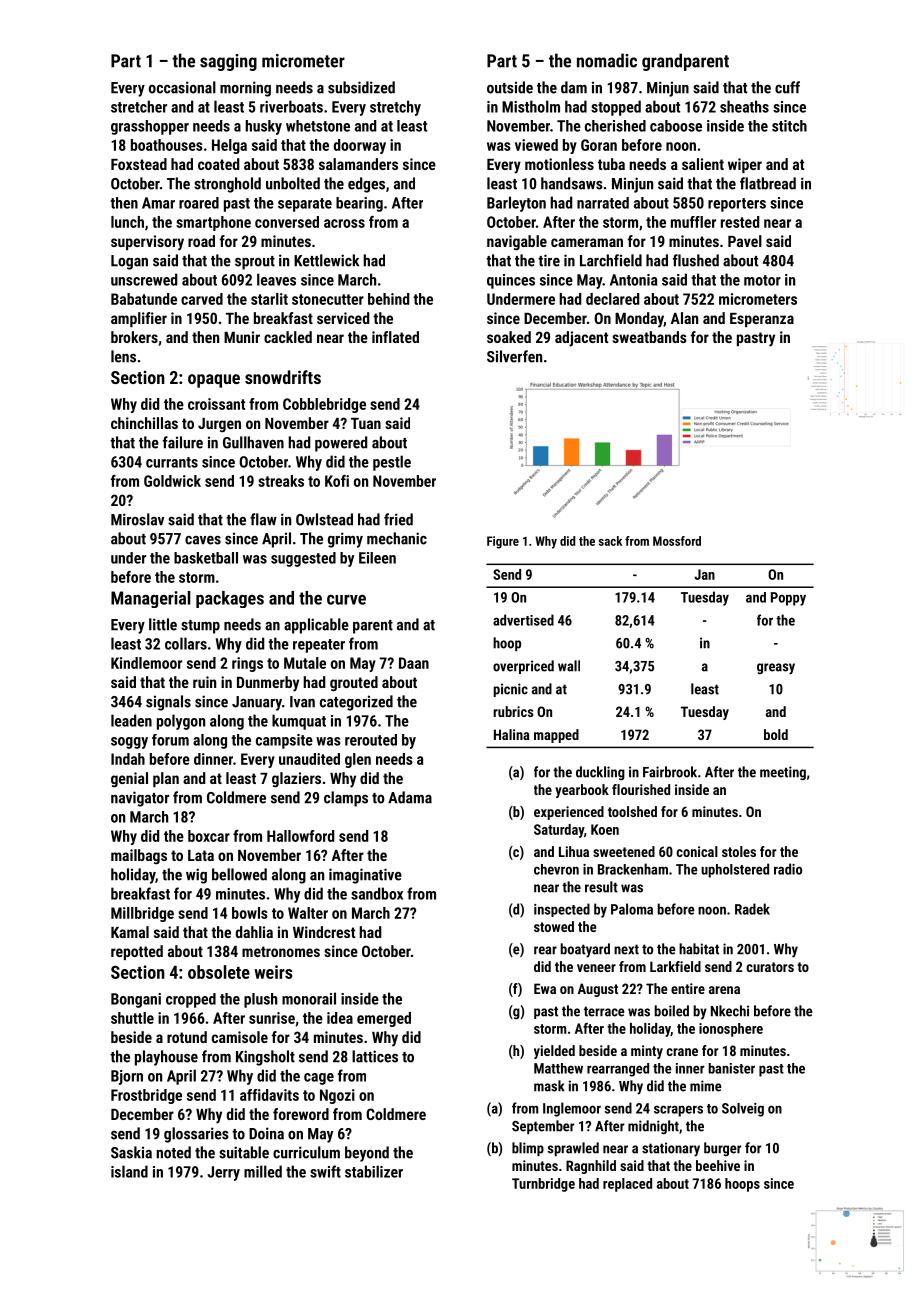  Describe the element at coordinates (129, 1171) in the document. I see `island` at that location.
